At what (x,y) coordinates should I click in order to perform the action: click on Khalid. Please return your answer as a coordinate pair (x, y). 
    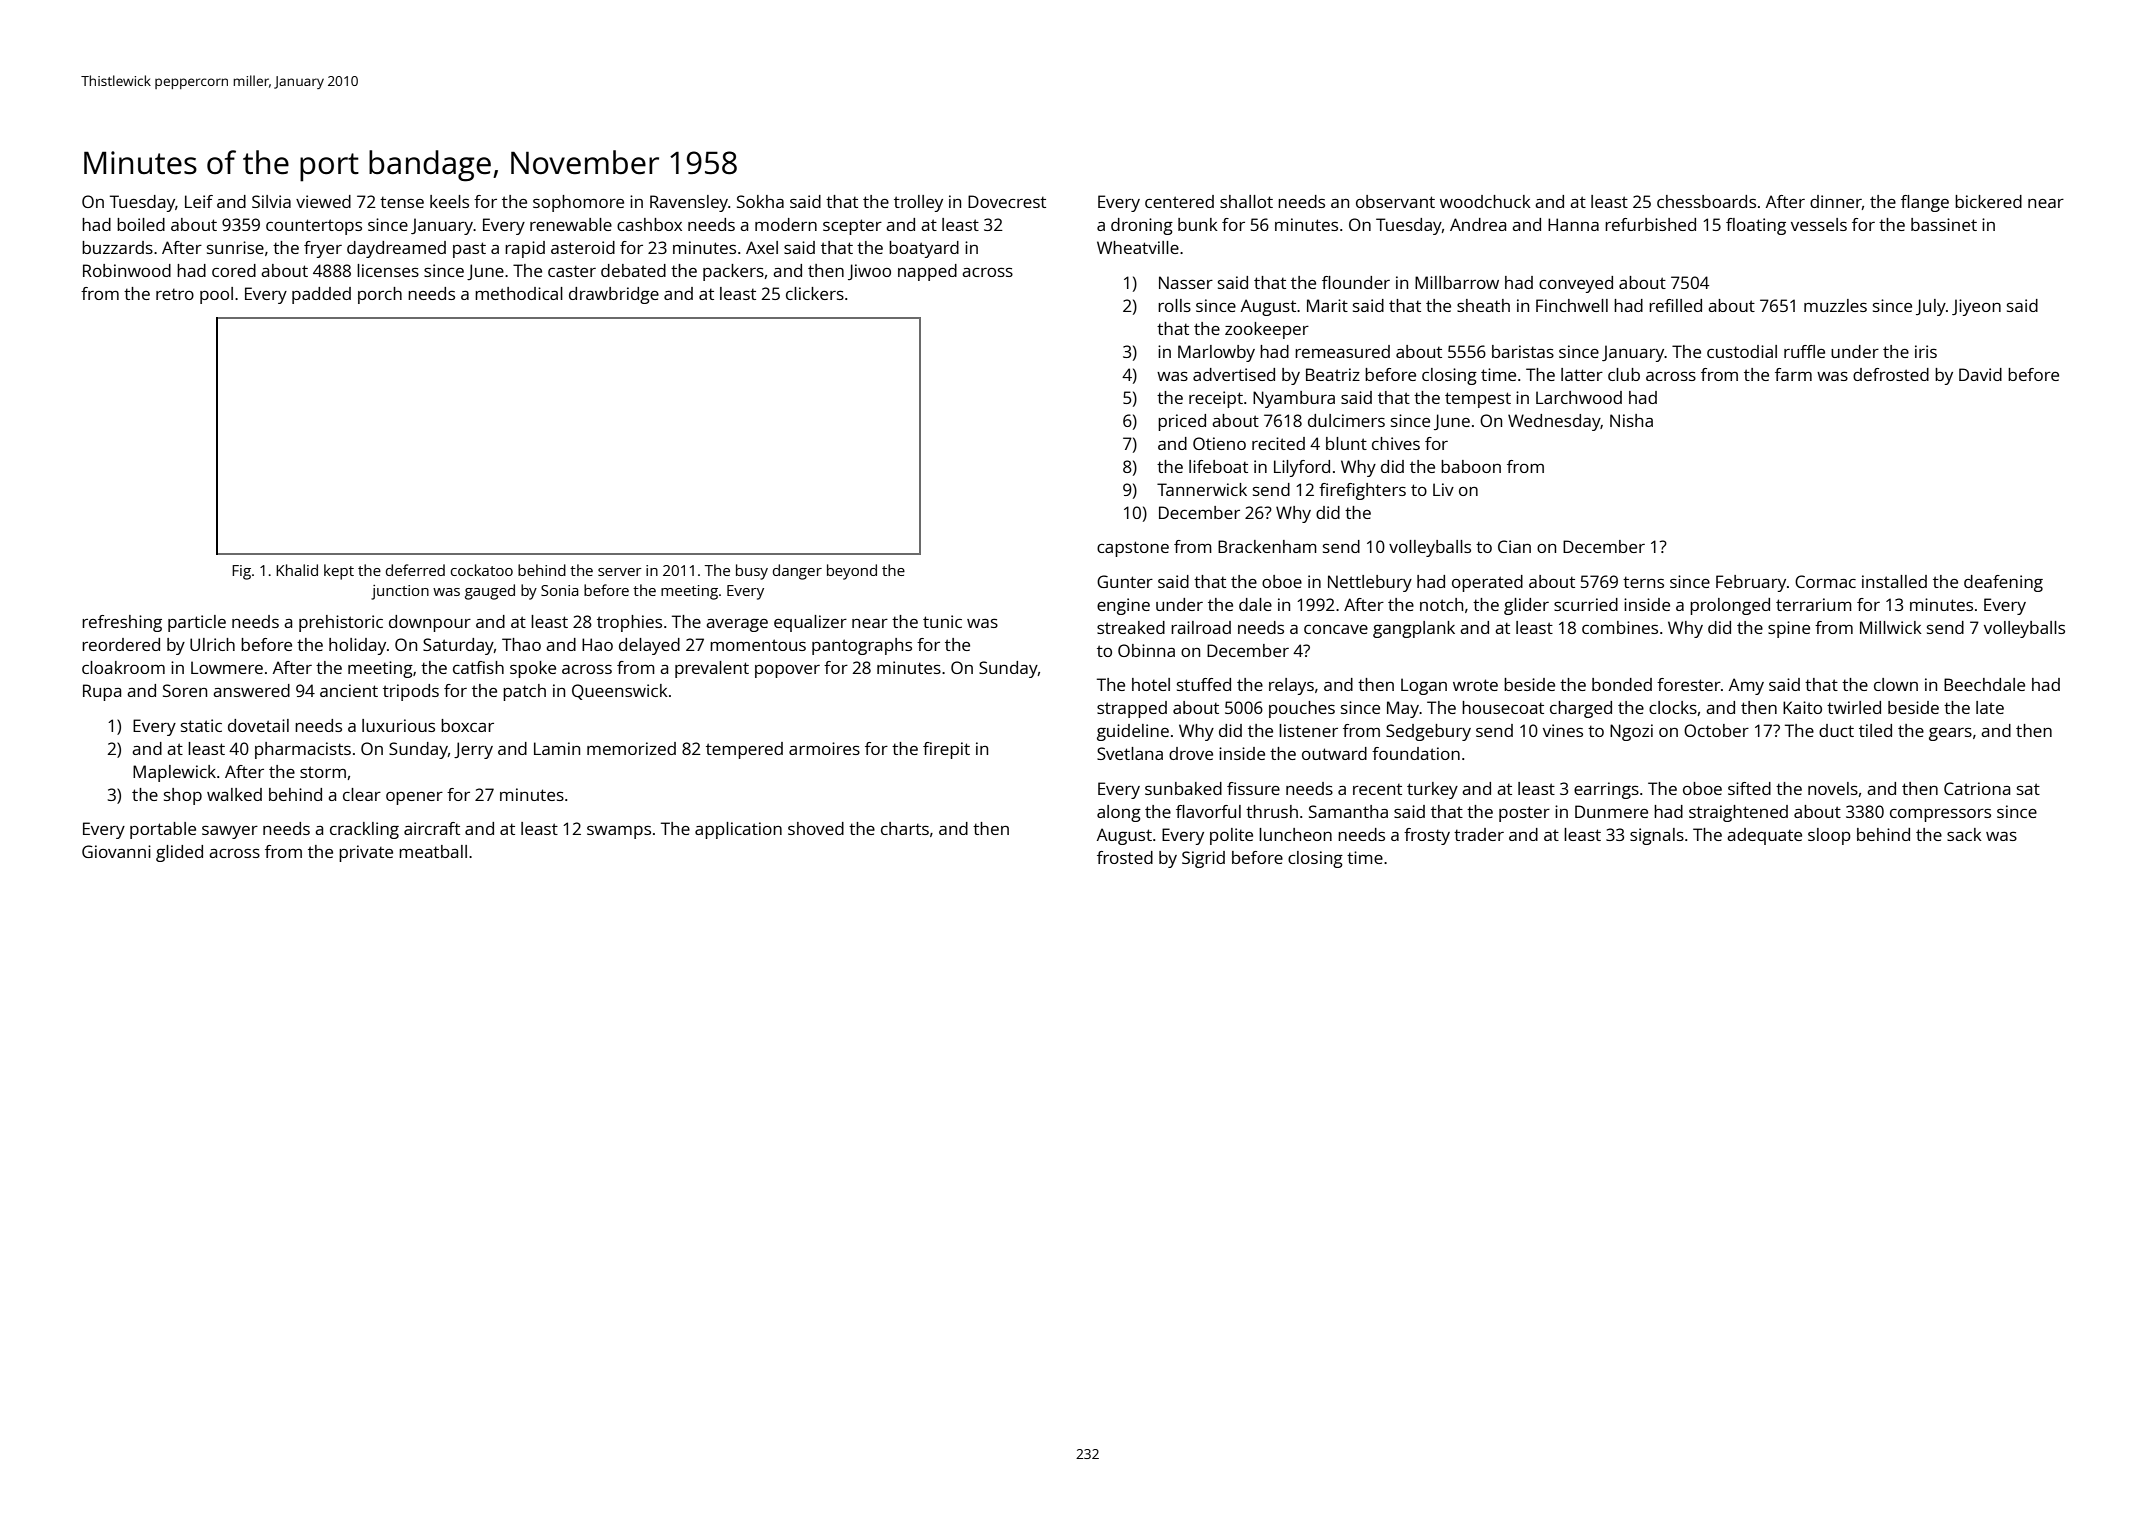
    Looking at the image, I should click on (297, 570).
